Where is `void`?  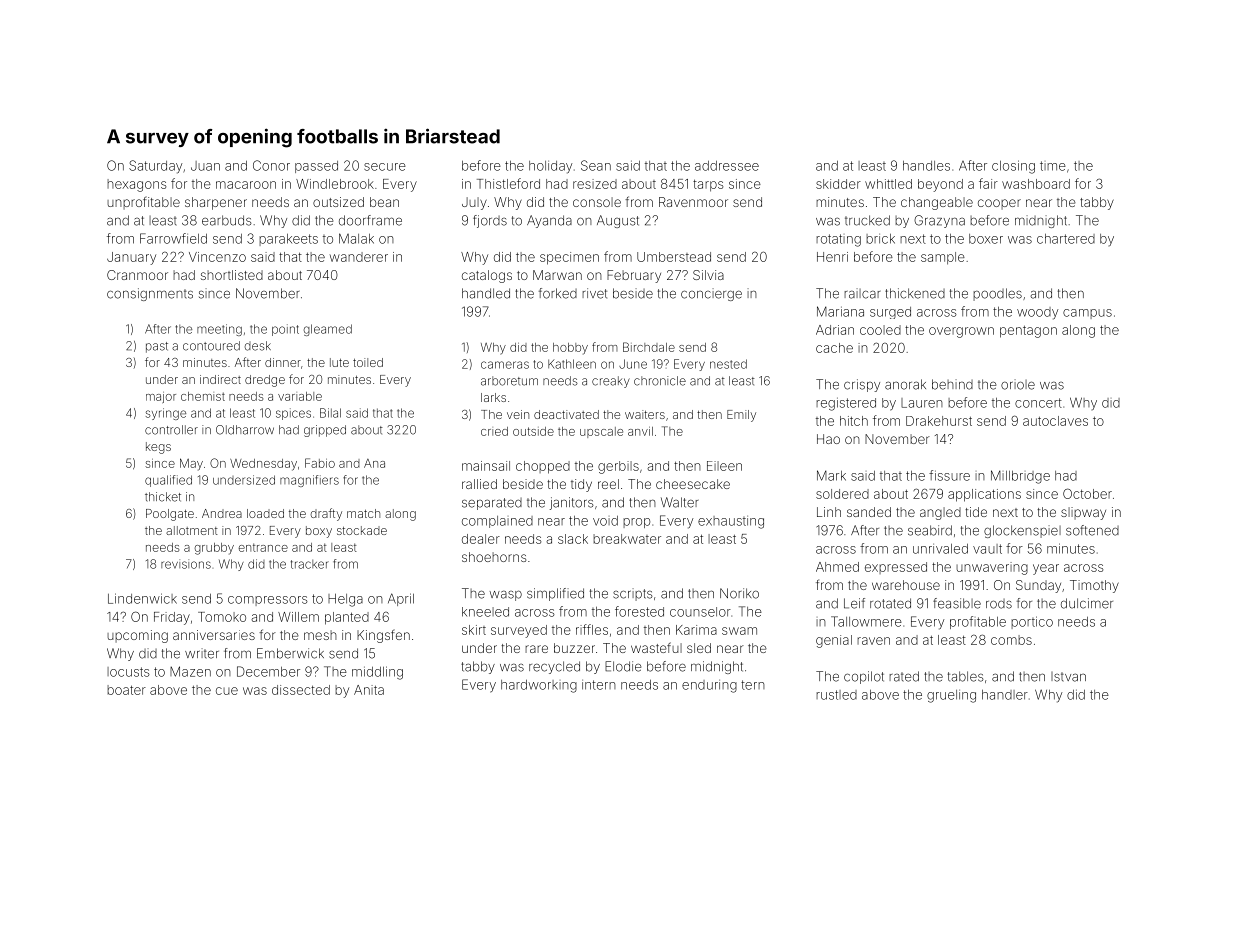
void is located at coordinates (605, 521).
